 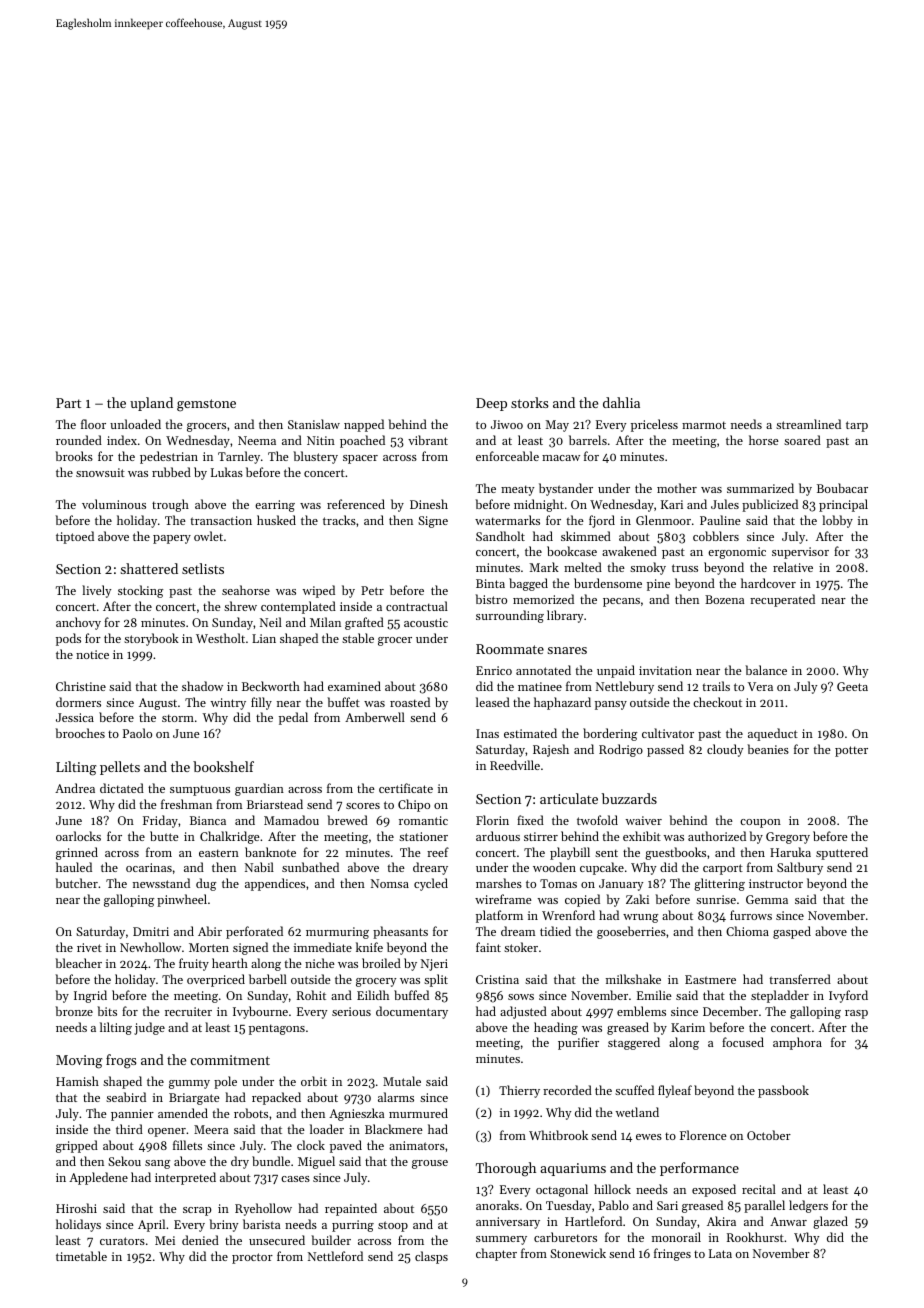 What do you see at coordinates (122, 788) in the page?
I see `dictated` at bounding box center [122, 788].
